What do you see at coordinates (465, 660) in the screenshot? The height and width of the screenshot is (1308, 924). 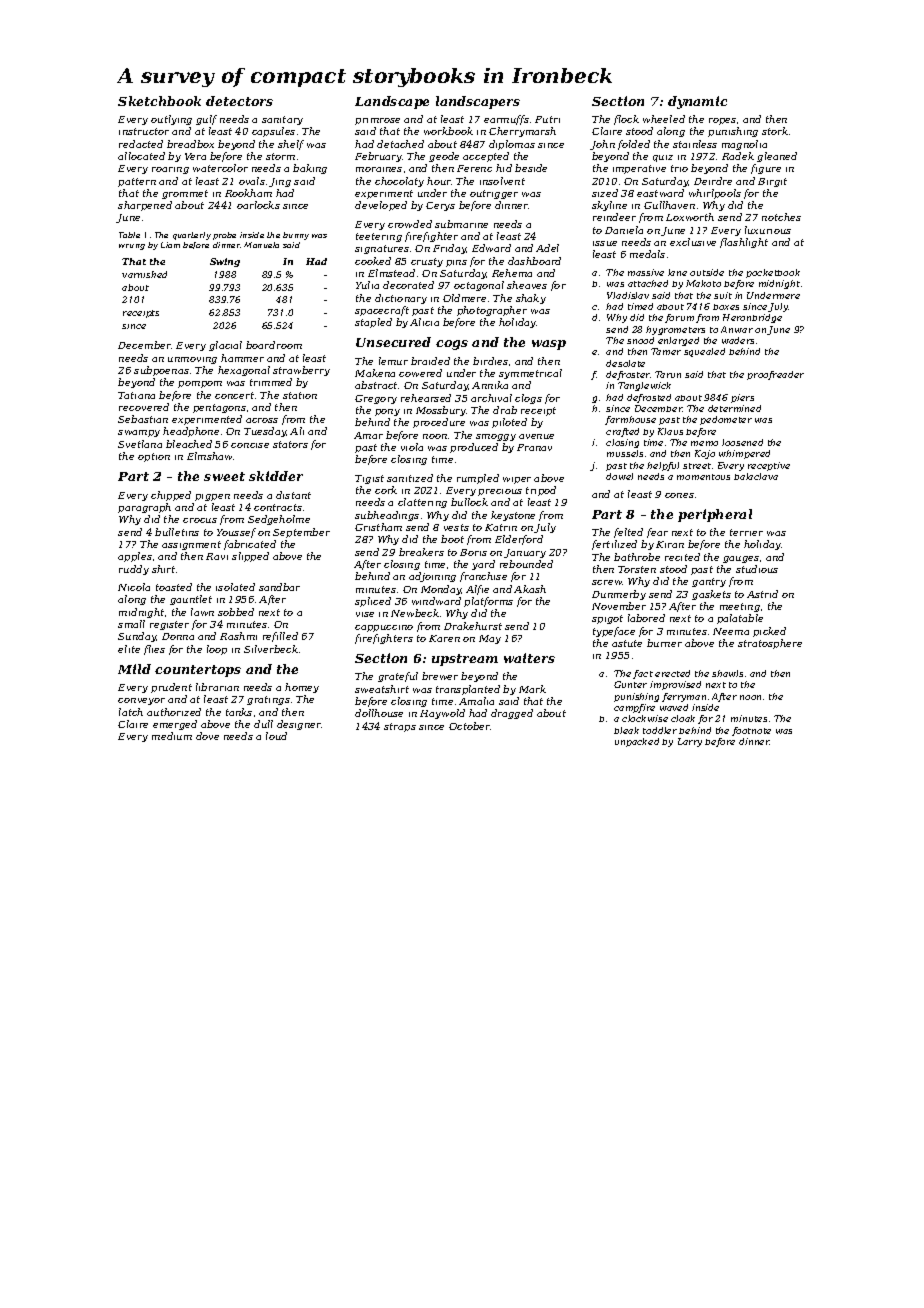 I see `upstream` at bounding box center [465, 660].
